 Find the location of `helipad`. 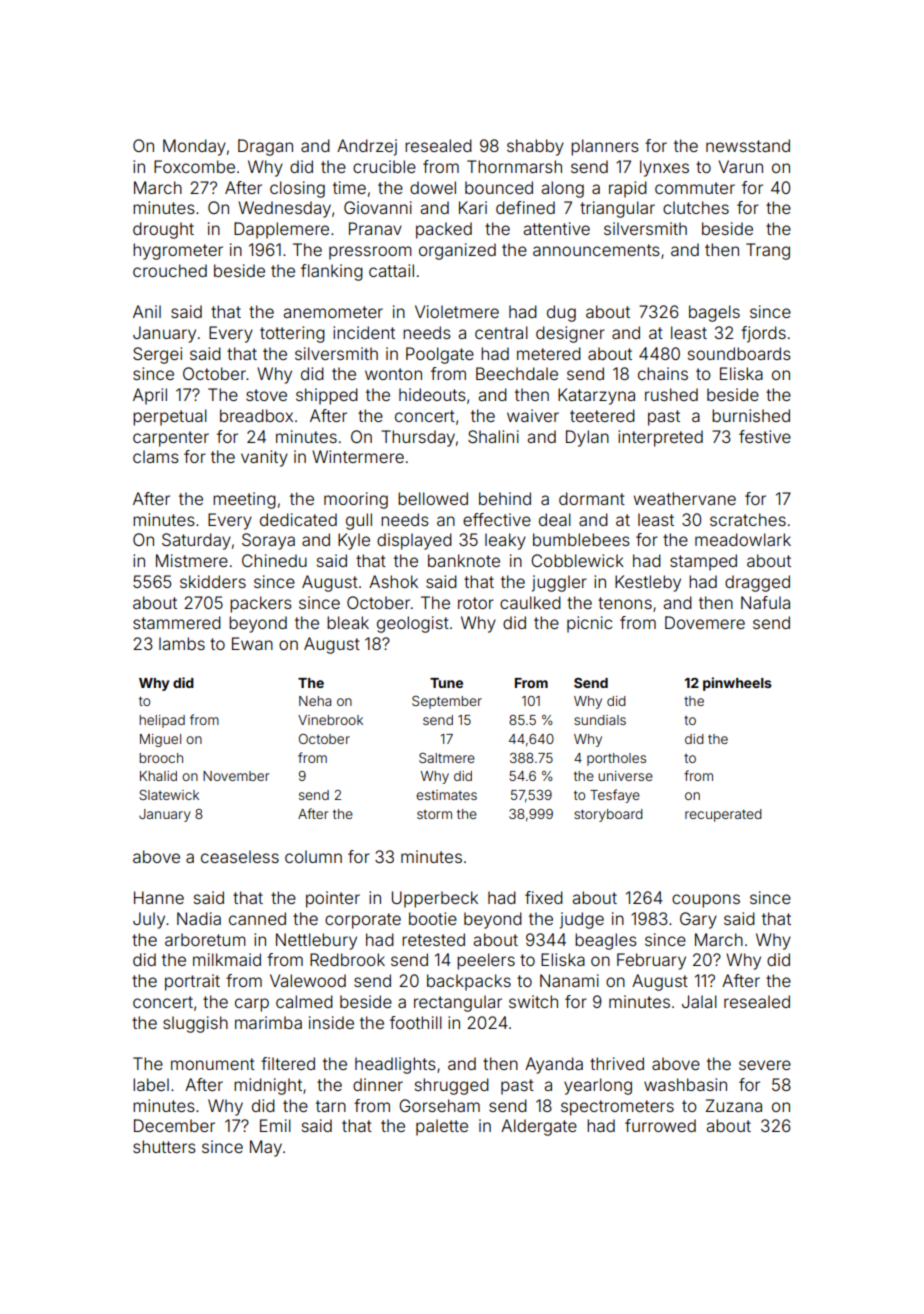

helipad is located at coordinates (162, 721).
